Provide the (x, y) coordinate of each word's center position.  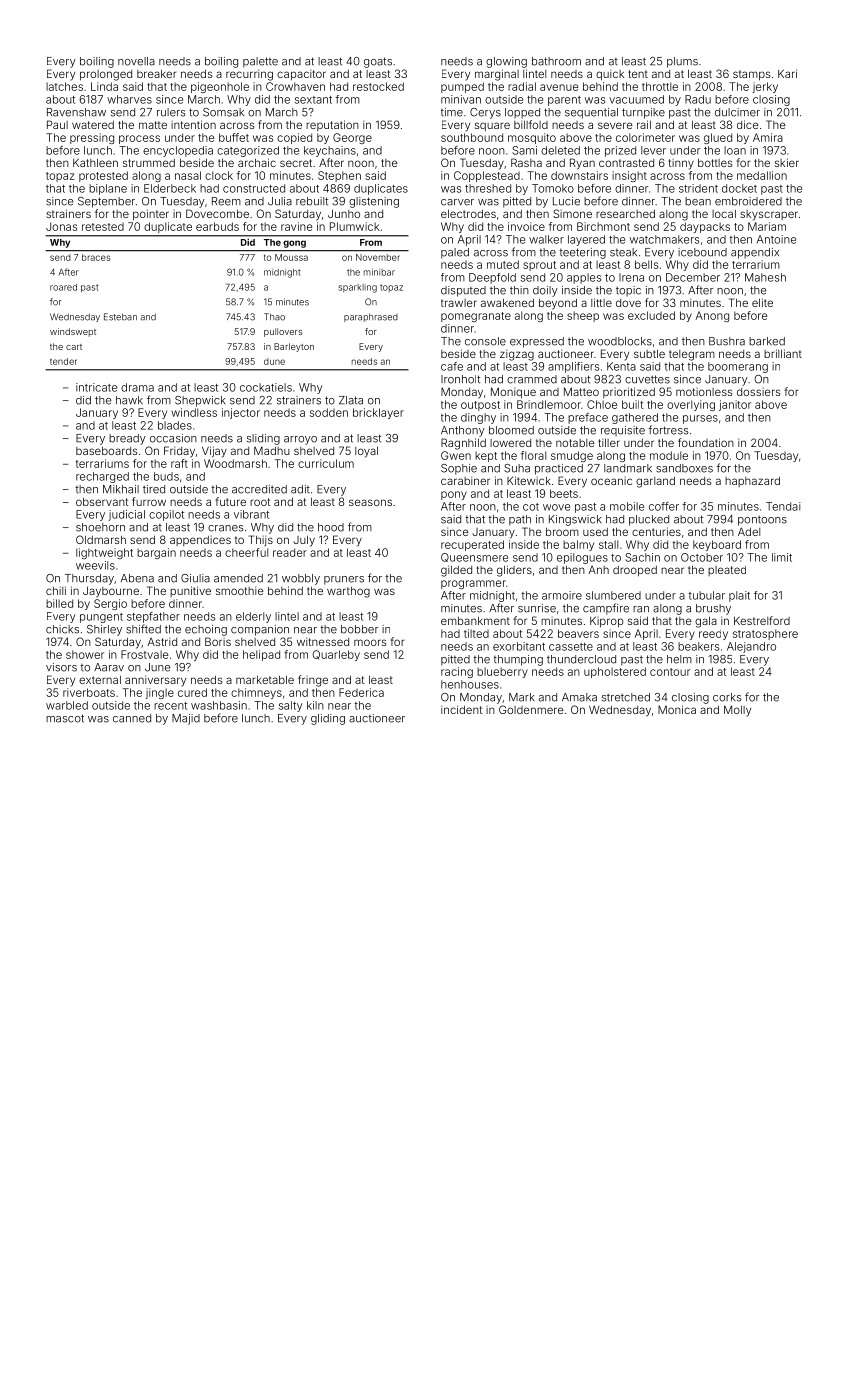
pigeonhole (220, 87)
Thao (274, 317)
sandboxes (684, 468)
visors (61, 667)
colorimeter (645, 137)
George (352, 138)
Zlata (351, 400)
